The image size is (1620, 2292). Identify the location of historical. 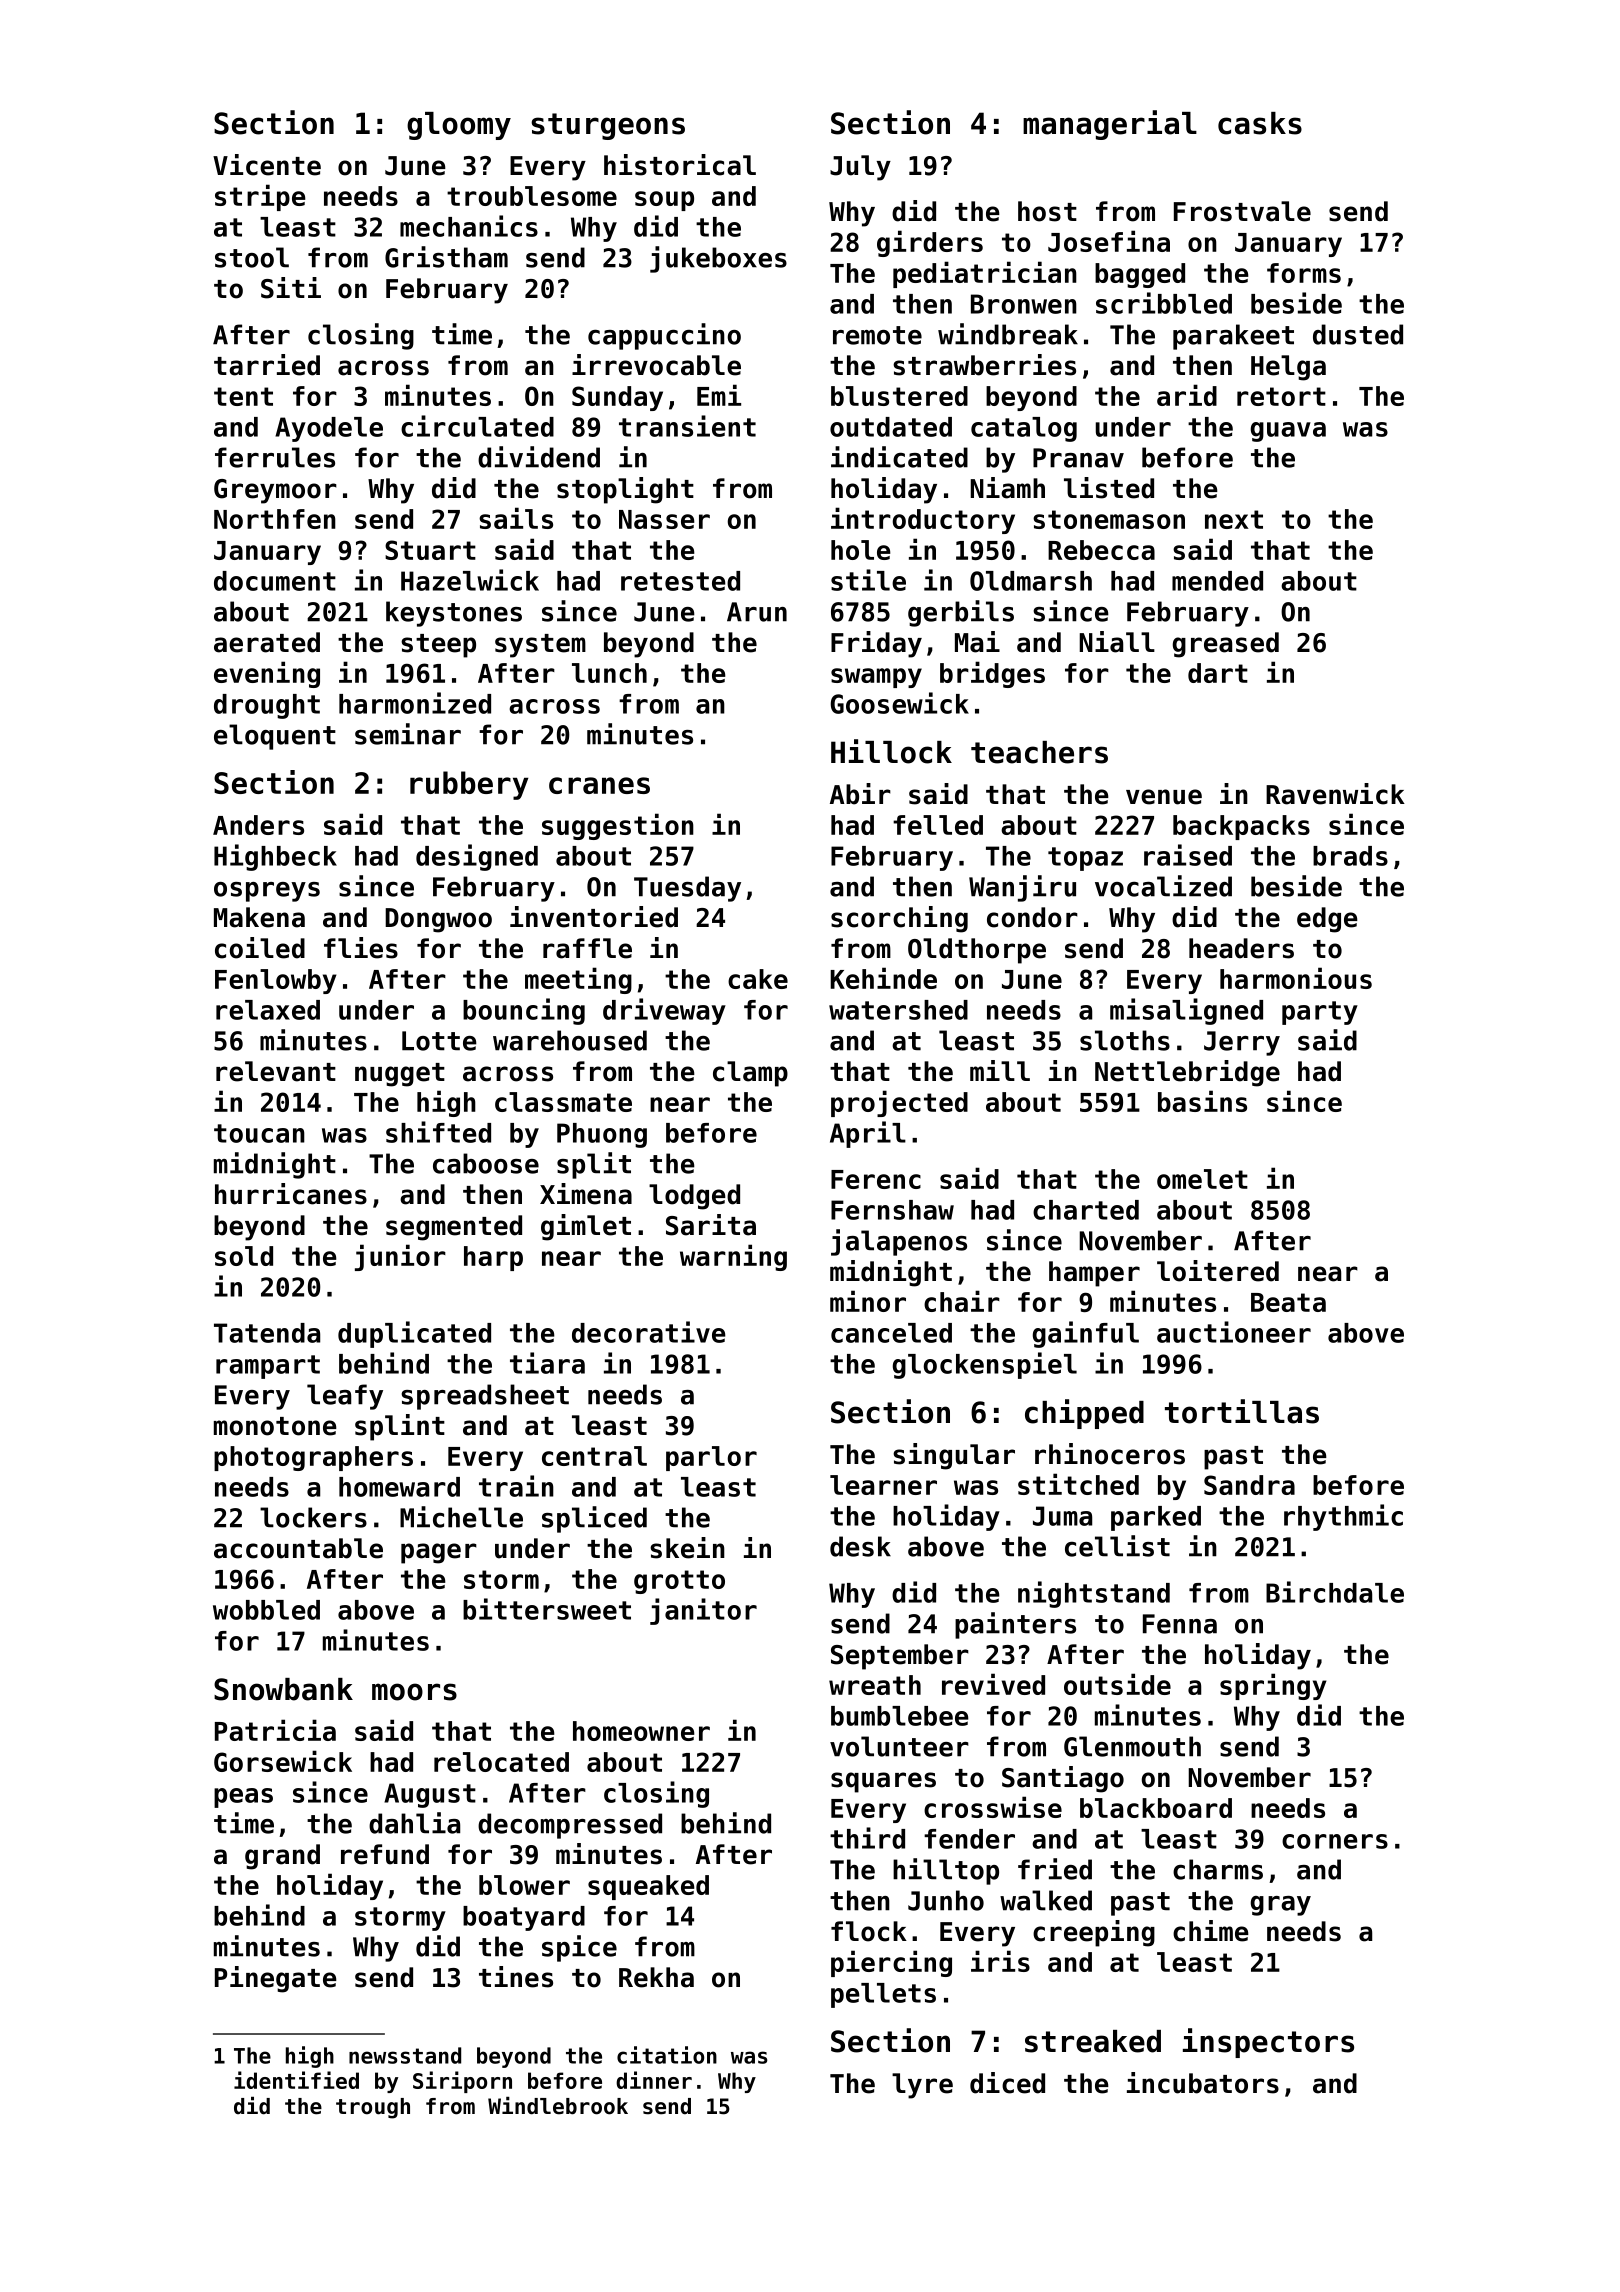
(680, 165).
